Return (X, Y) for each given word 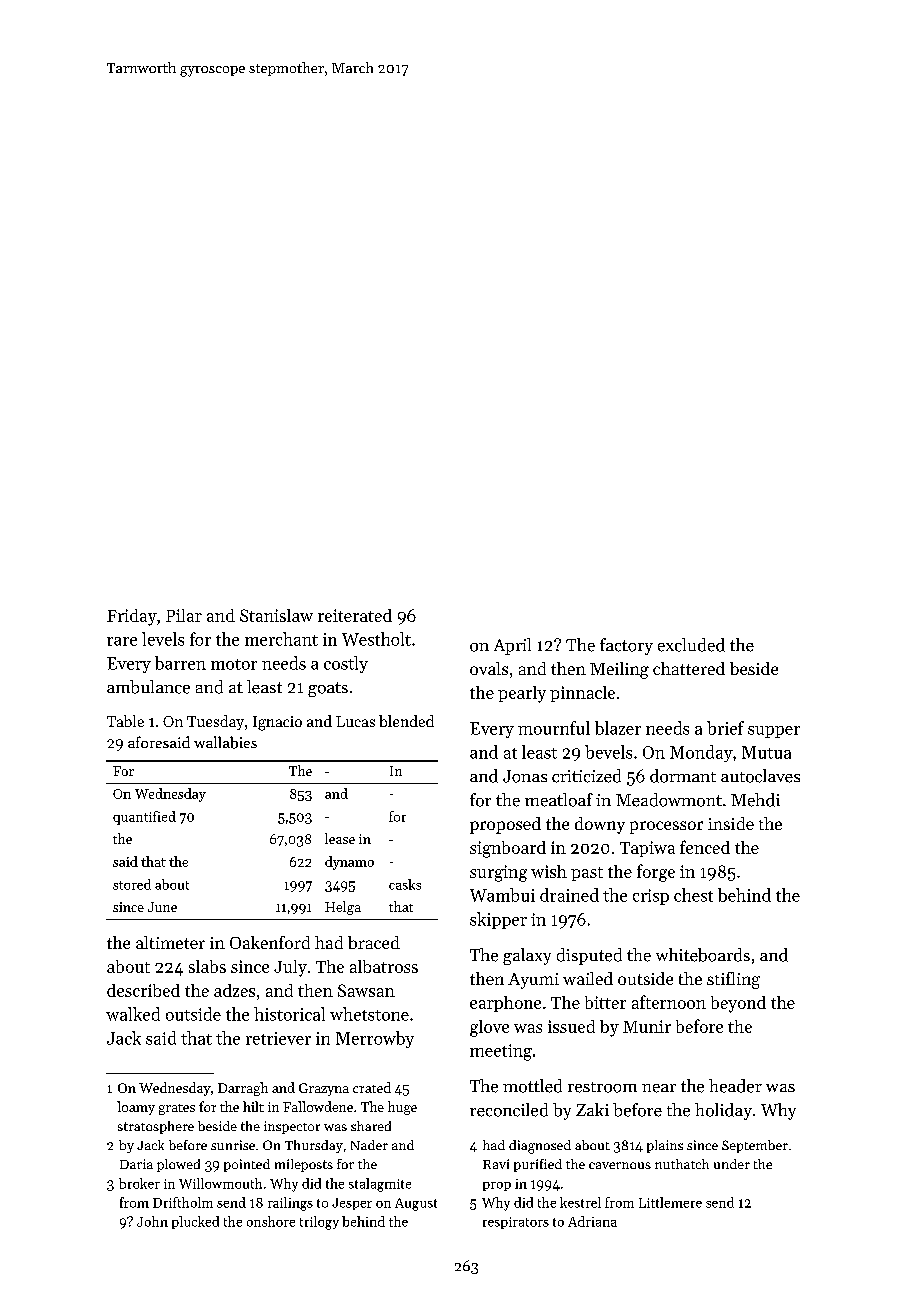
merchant (281, 639)
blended (406, 721)
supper (774, 732)
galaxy (527, 956)
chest (693, 895)
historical (289, 1014)
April (512, 646)
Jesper (352, 1204)
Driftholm (183, 1202)
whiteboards (703, 955)
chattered (689, 668)
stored (132, 884)
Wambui (502, 895)
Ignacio (277, 723)
